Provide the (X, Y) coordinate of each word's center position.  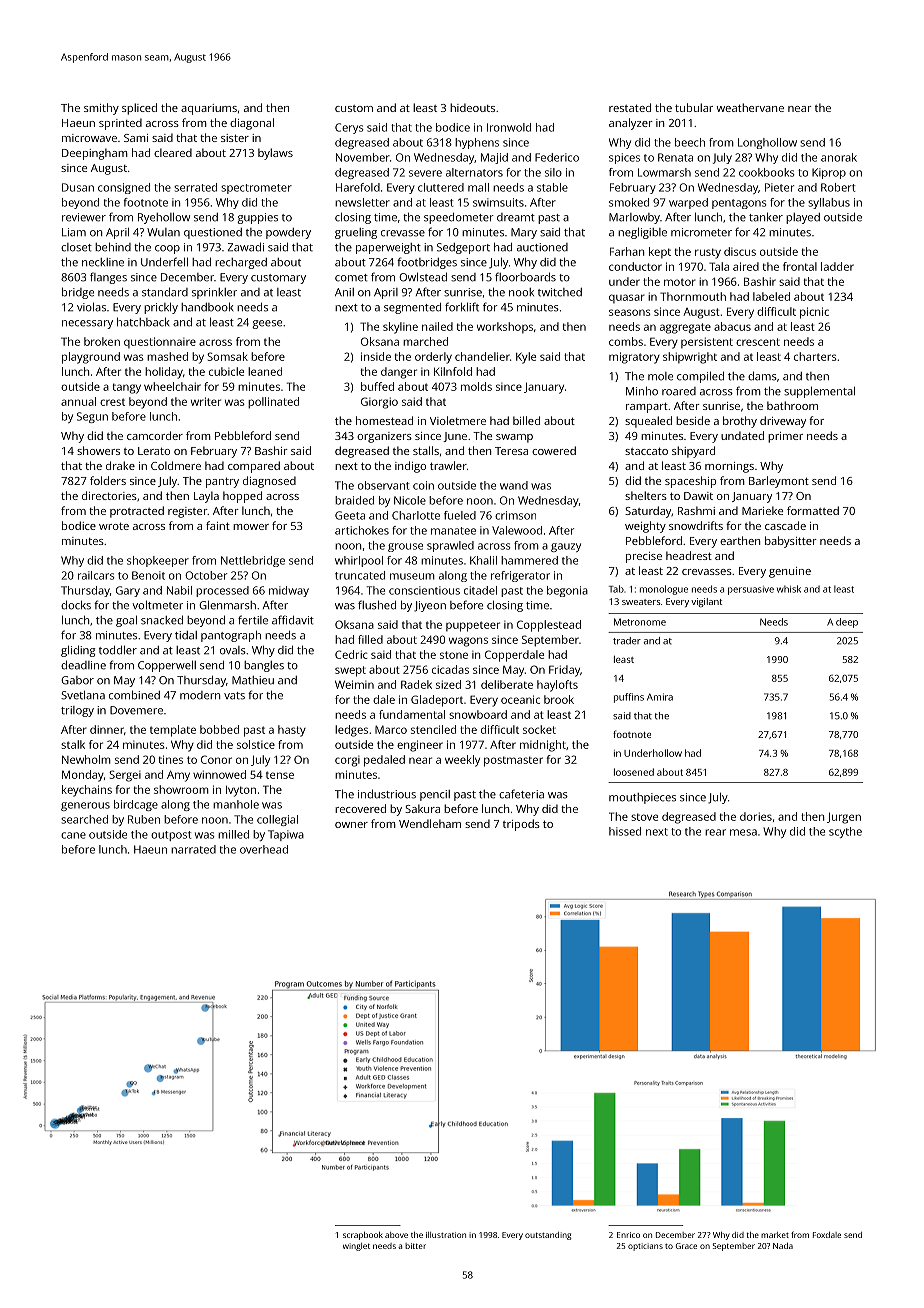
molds (476, 386)
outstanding (548, 1236)
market (775, 1235)
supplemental (819, 392)
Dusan (78, 187)
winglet (356, 1247)
